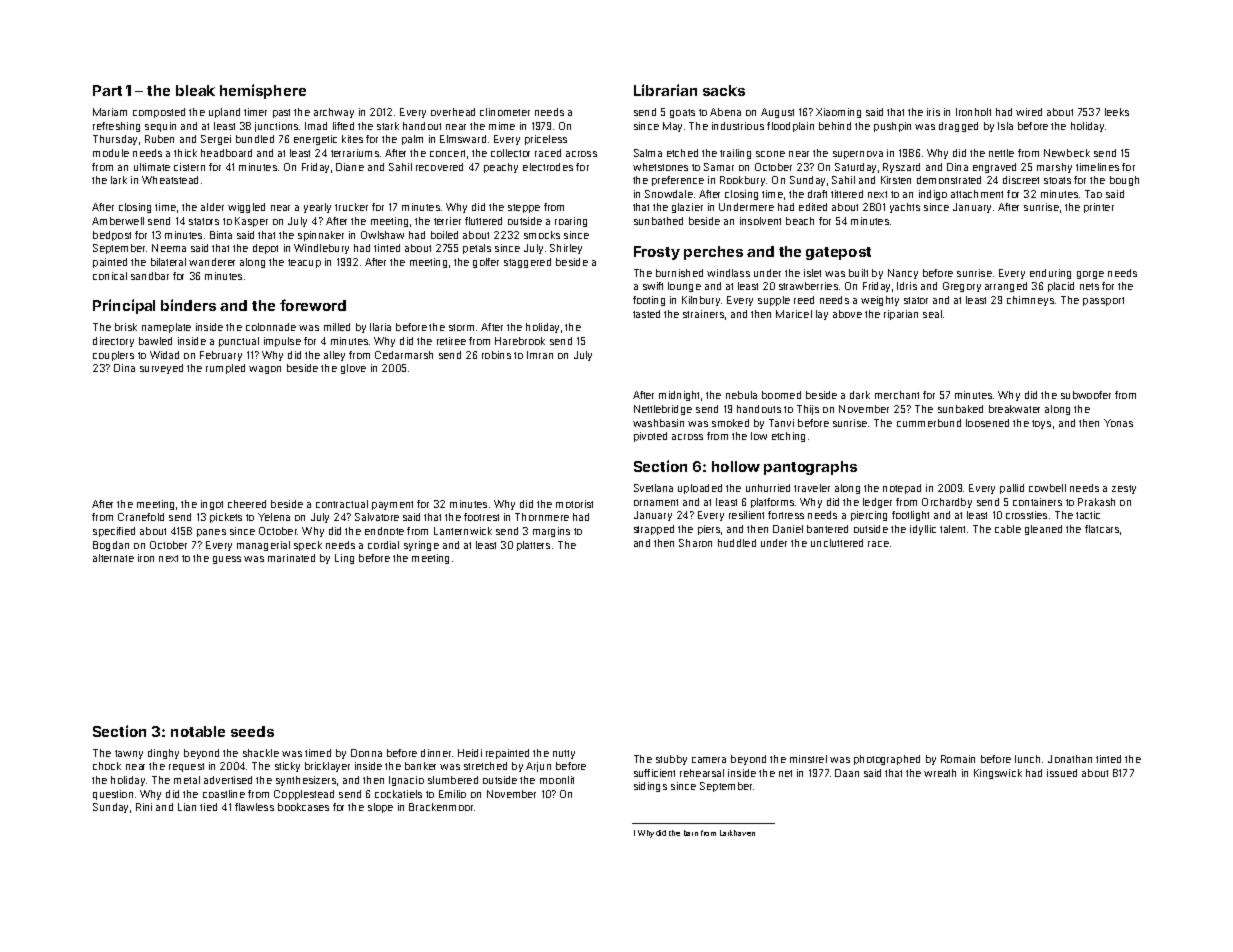  What do you see at coordinates (111, 546) in the screenshot?
I see `Bogdan` at bounding box center [111, 546].
